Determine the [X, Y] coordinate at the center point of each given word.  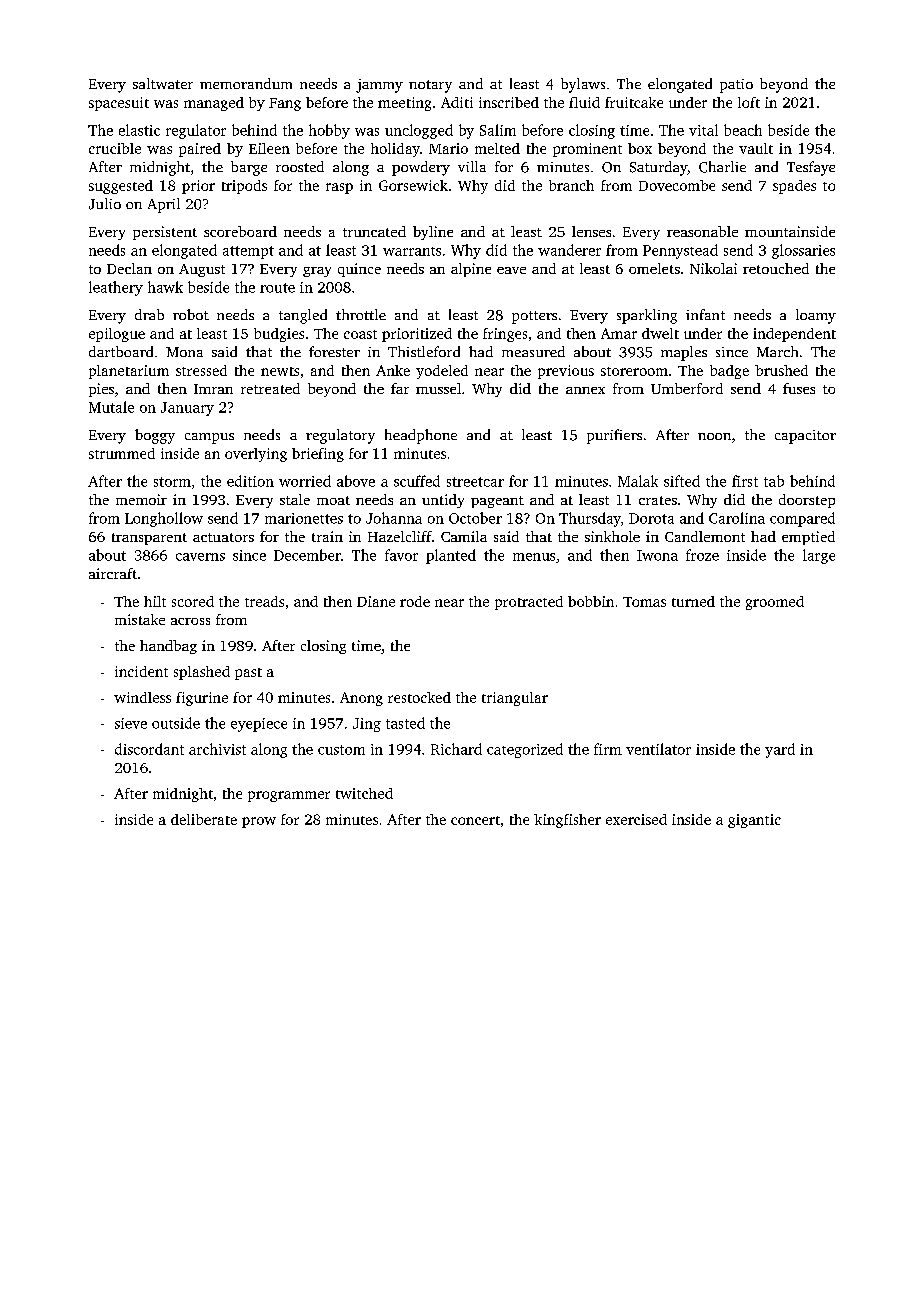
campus [209, 438]
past [248, 674]
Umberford [687, 388]
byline [433, 233]
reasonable [702, 231]
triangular [515, 699]
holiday [395, 150]
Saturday [658, 168]
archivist [217, 749]
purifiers [614, 436]
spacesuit [119, 104]
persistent [165, 233]
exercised [636, 819]
